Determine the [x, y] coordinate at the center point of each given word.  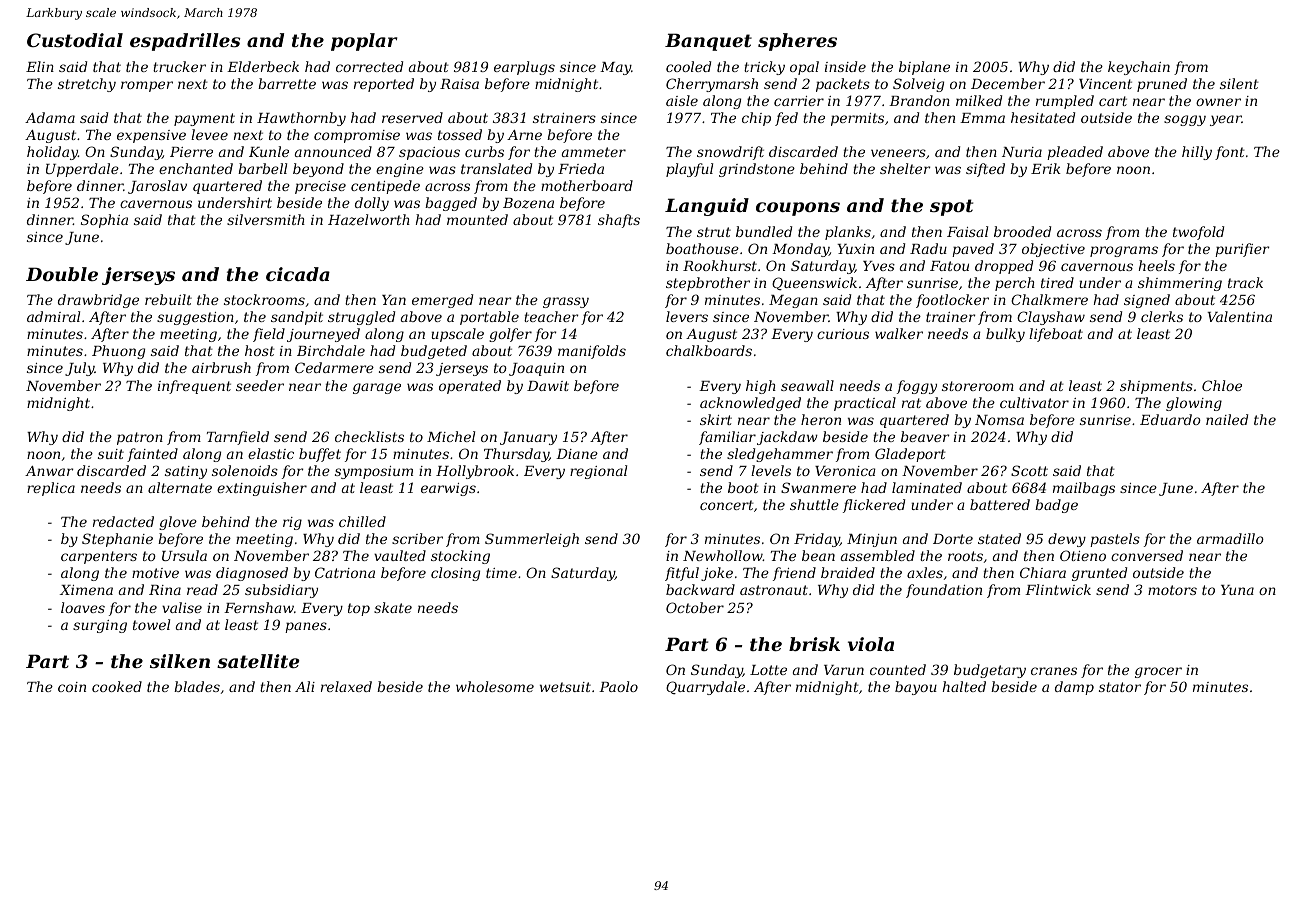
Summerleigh [532, 540]
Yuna [1237, 590]
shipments [1156, 387]
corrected [369, 66]
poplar [364, 42]
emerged [442, 301]
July [80, 369]
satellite [258, 661]
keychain [1139, 68]
